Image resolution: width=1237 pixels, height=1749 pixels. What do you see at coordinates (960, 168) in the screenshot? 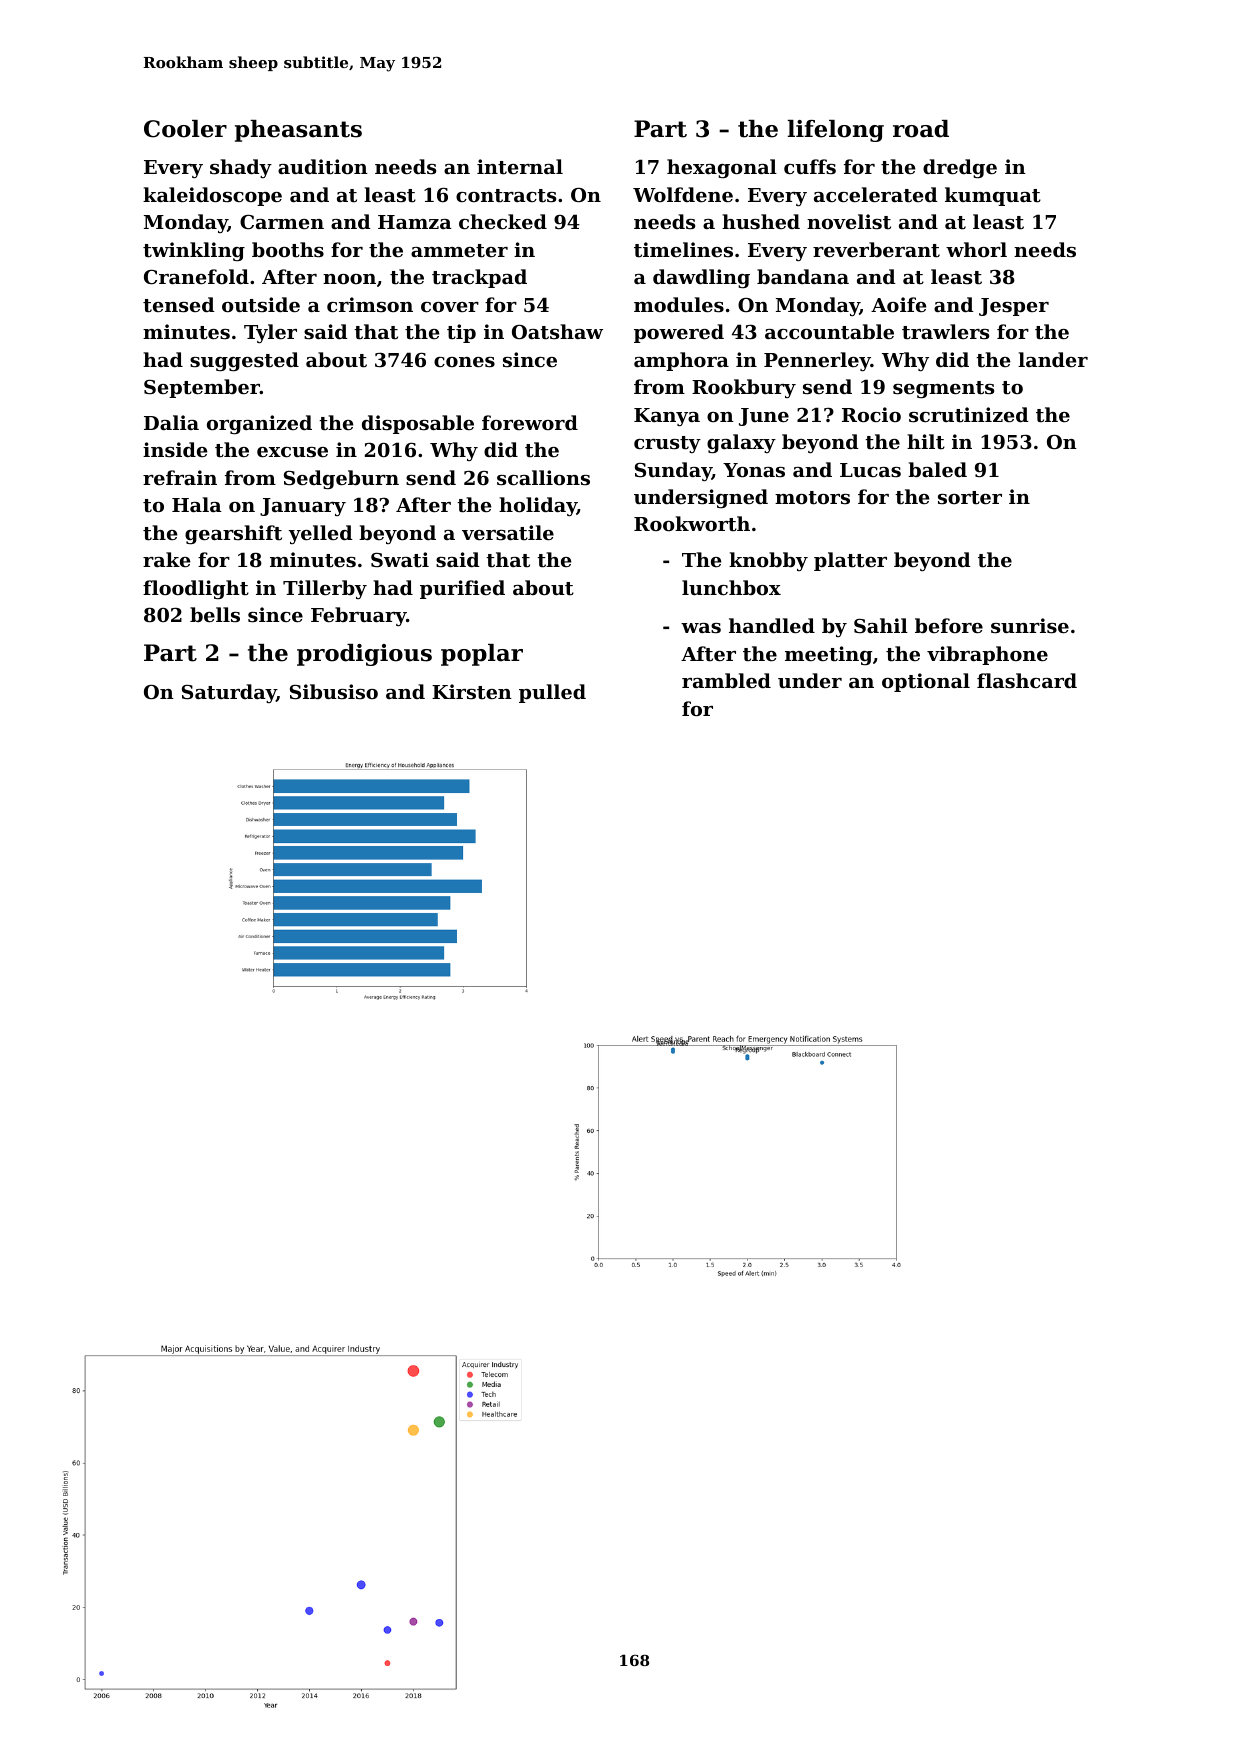
I see `dredge` at bounding box center [960, 168].
